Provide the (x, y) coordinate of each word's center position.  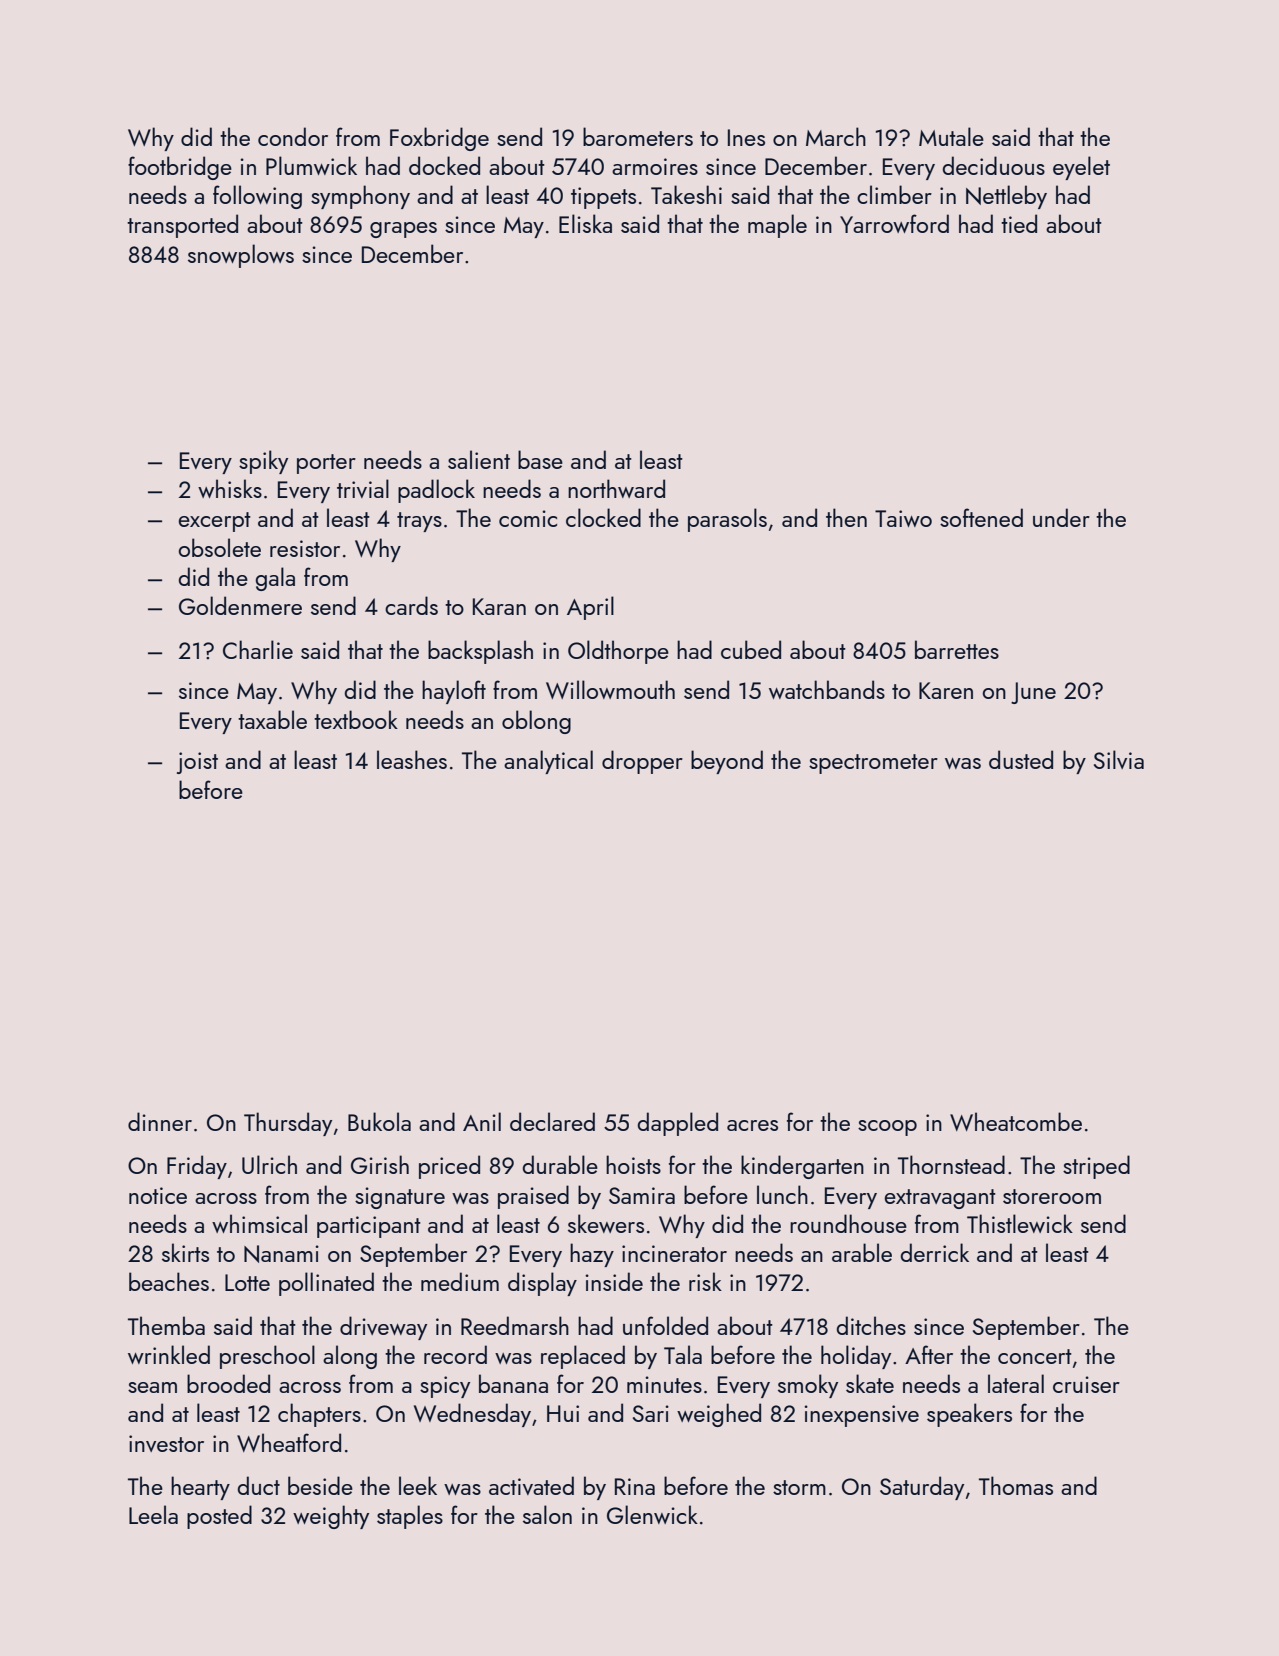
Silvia (1119, 759)
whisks (230, 488)
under (1061, 517)
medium (460, 1281)
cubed (751, 649)
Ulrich (269, 1164)
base (540, 459)
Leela (153, 1514)
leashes (412, 759)
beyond (727, 762)
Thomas (1016, 1485)
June (1033, 693)
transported (182, 226)
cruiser (1086, 1384)
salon (547, 1514)
